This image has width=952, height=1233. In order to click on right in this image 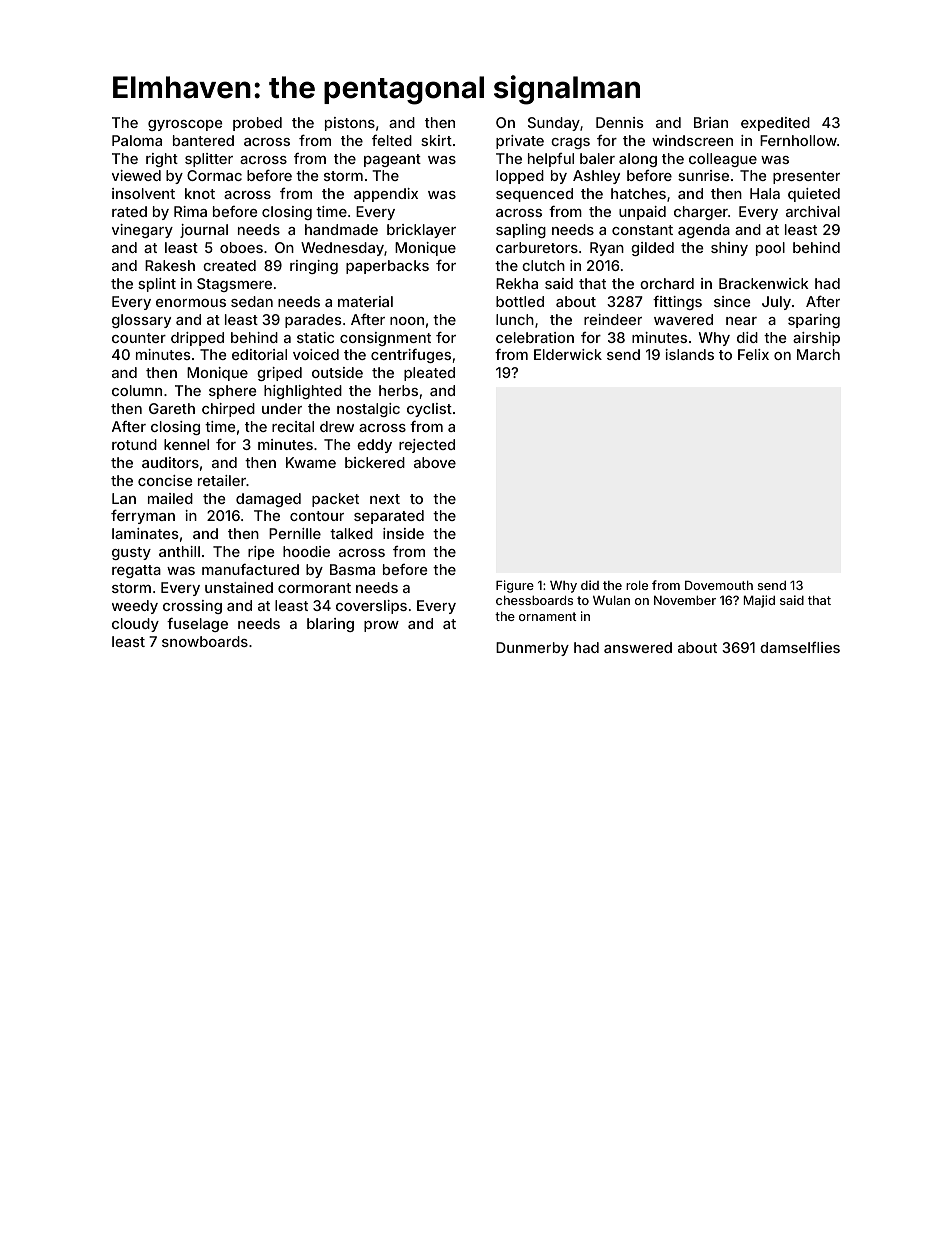, I will do `click(162, 160)`.
